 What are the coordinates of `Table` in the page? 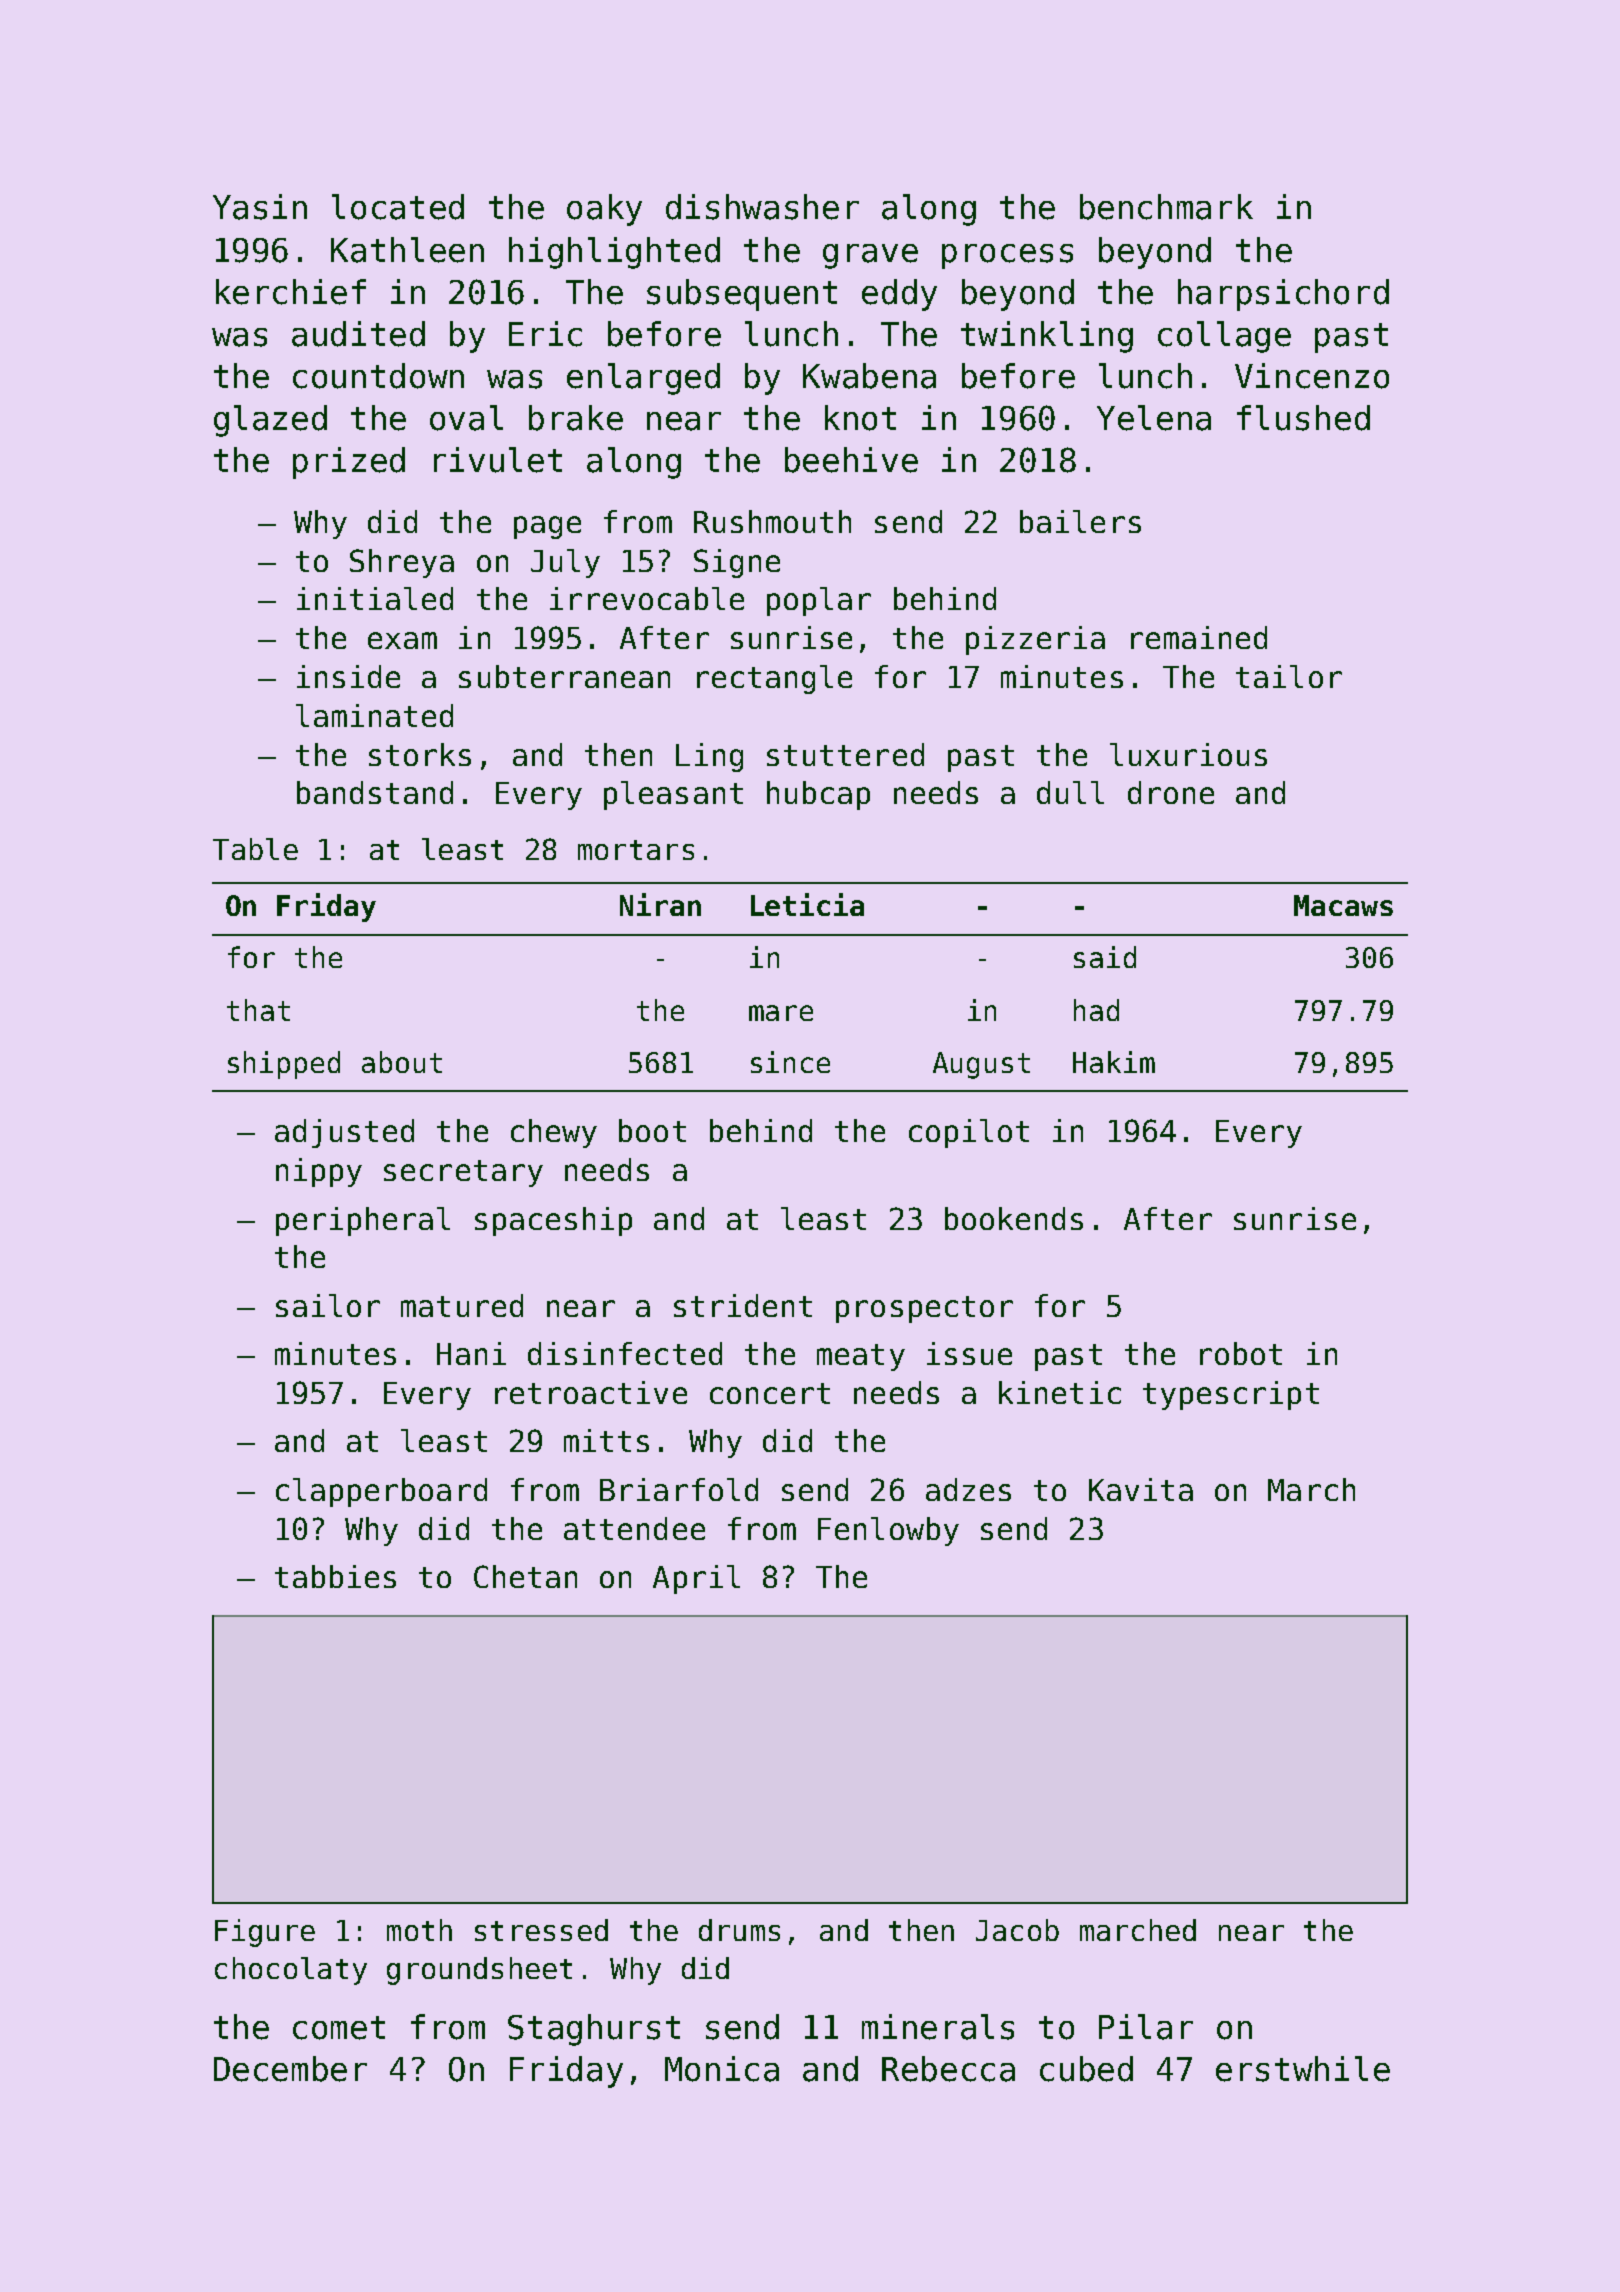 It's located at (255, 849).
